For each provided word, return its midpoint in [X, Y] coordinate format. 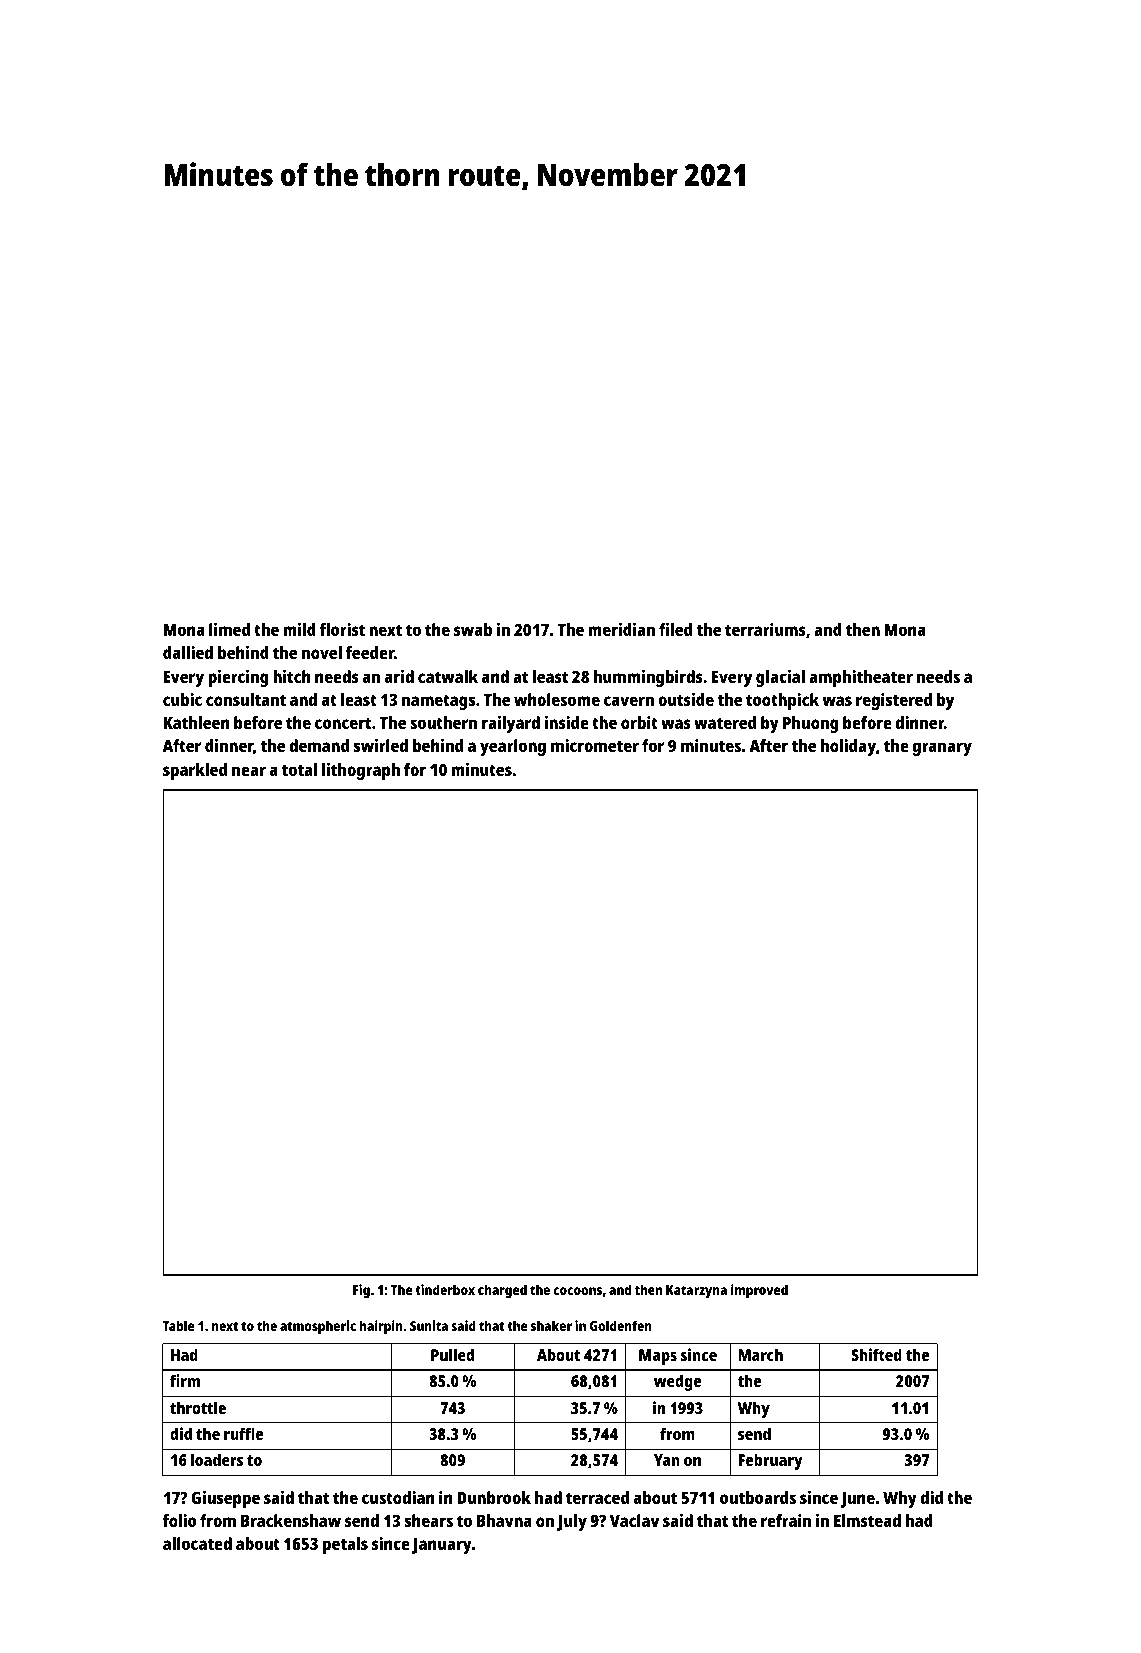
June [857, 1500]
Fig [361, 1291]
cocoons [577, 1291]
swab [473, 629]
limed [229, 629]
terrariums [765, 629]
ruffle [243, 1433]
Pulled [452, 1354]
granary [942, 749]
